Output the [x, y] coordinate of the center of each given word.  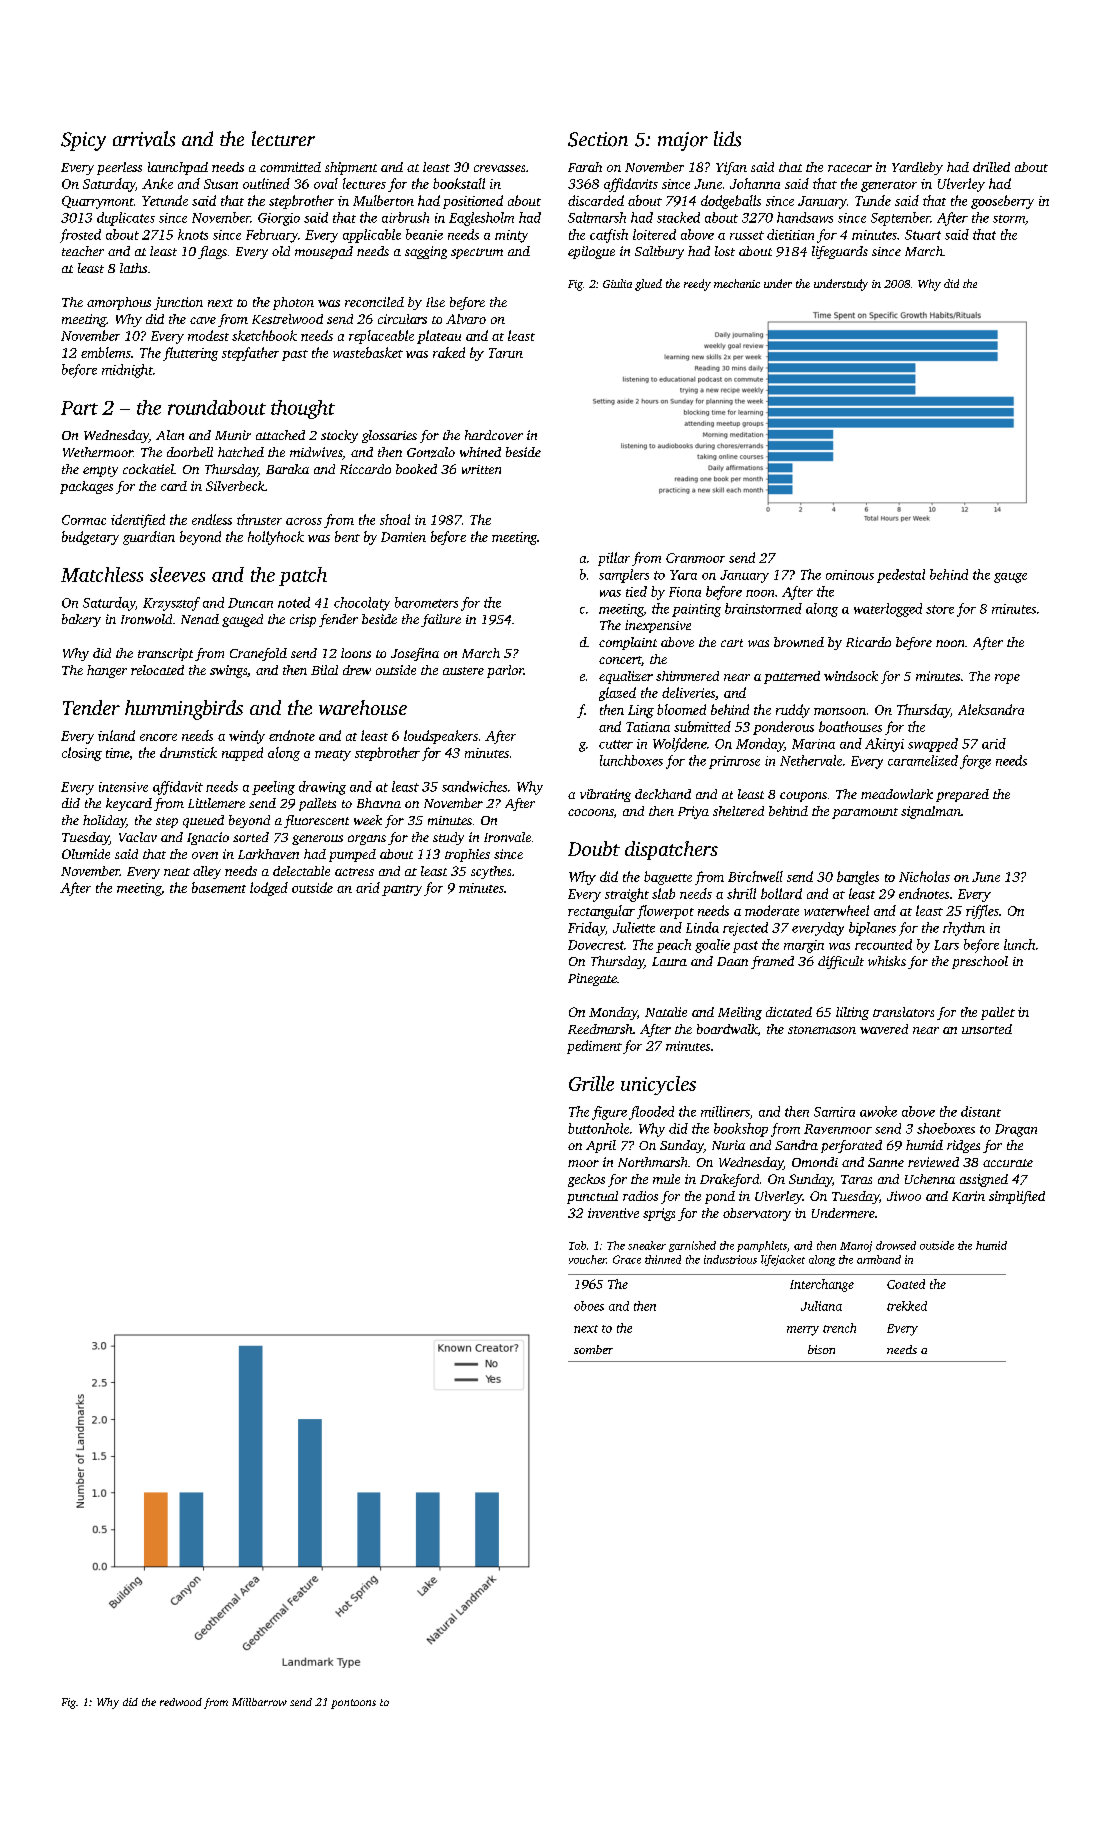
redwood [181, 1702]
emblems [106, 352]
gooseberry [1002, 202]
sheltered [738, 811]
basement [219, 887]
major [683, 141]
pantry [402, 890]
